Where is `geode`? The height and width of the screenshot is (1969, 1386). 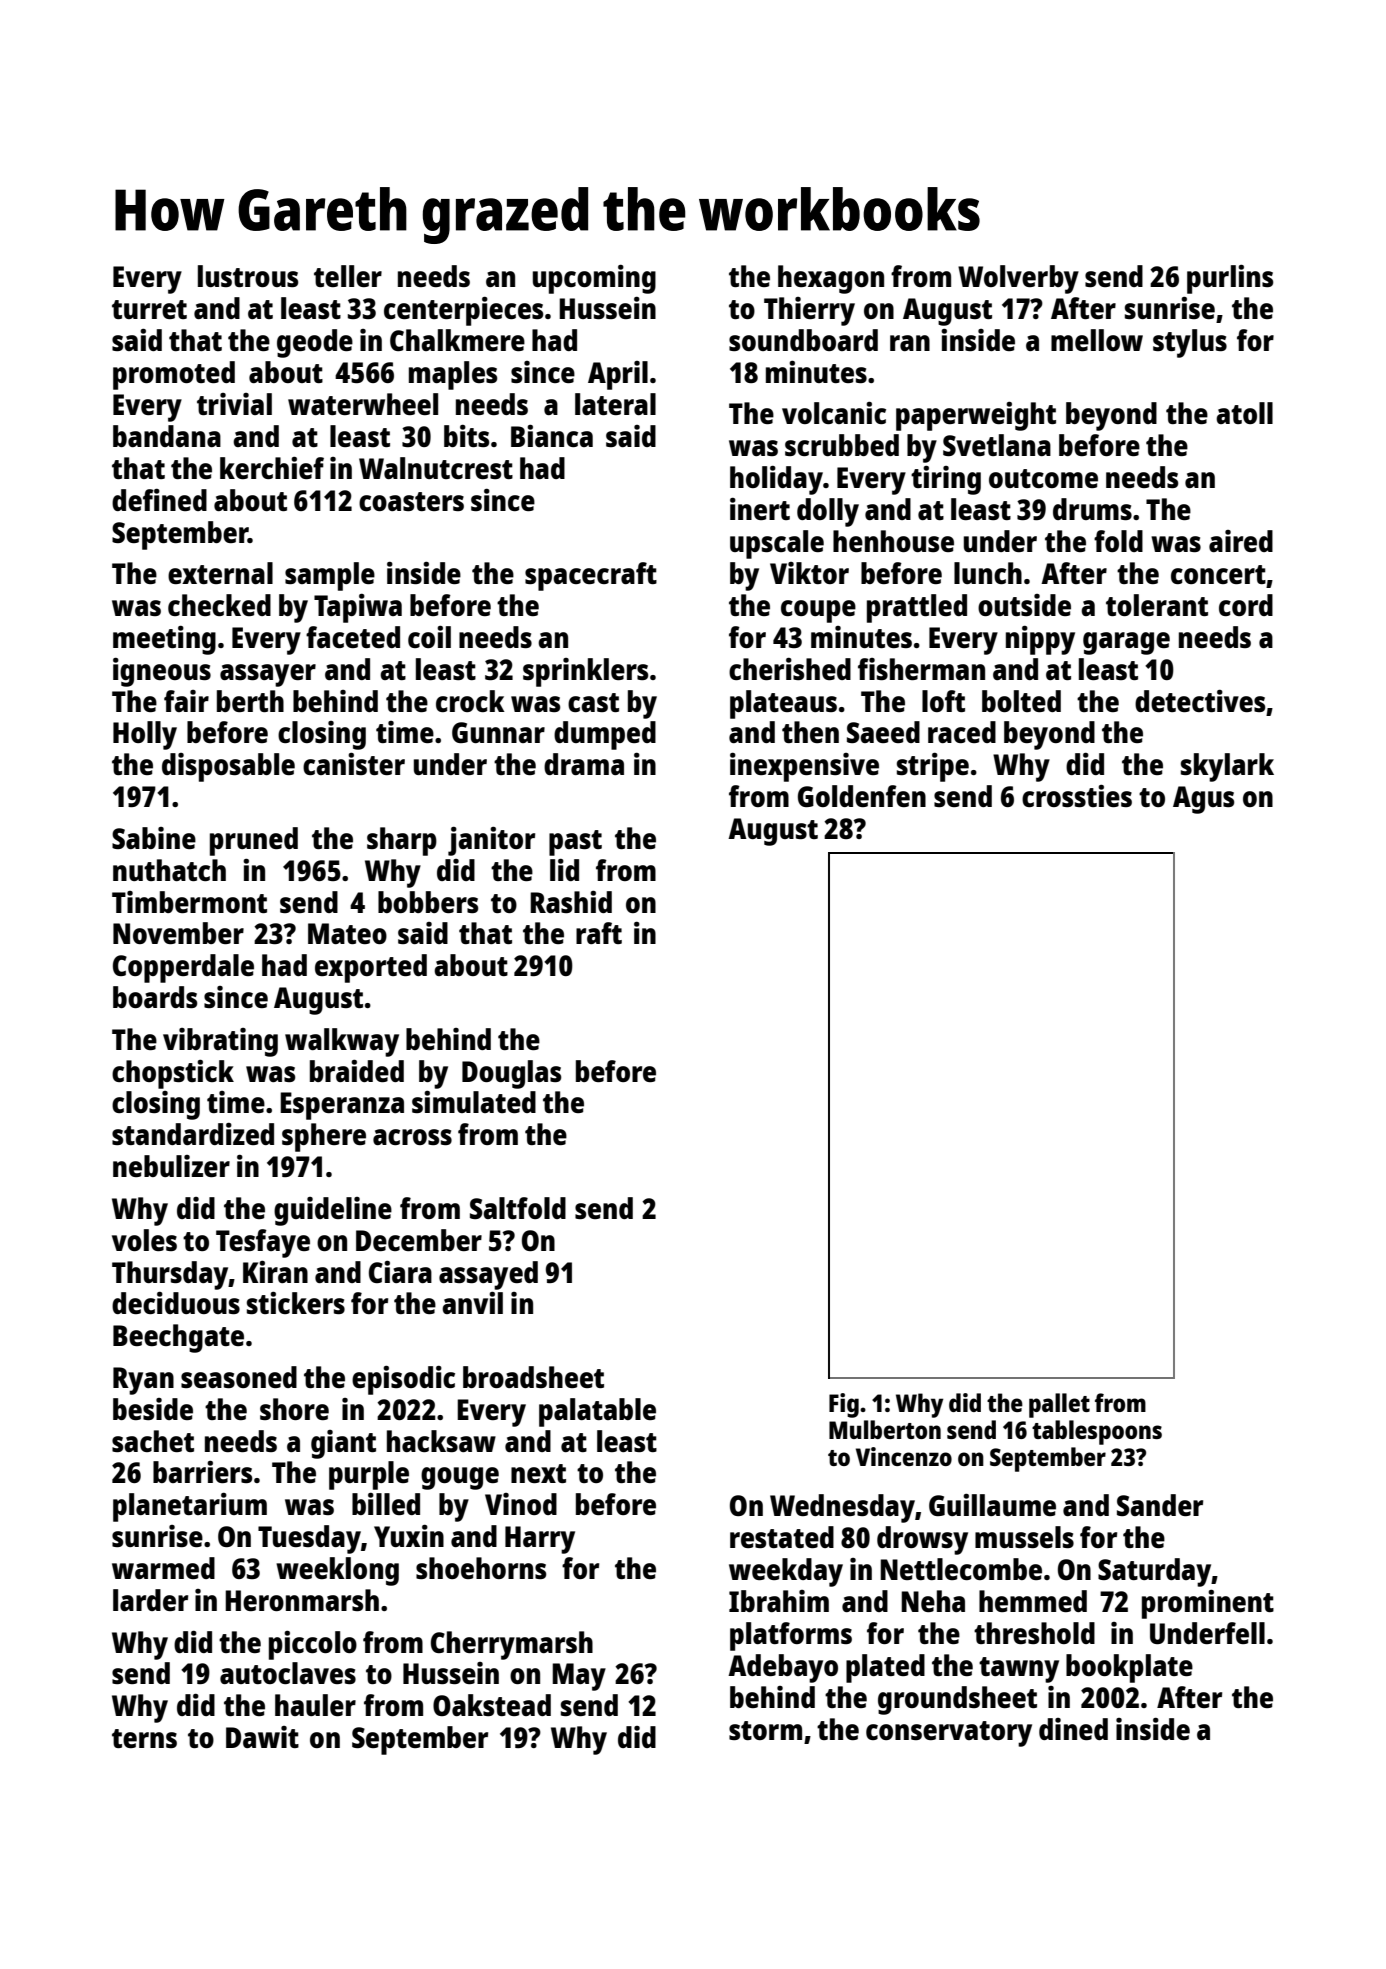 geode is located at coordinates (315, 343).
